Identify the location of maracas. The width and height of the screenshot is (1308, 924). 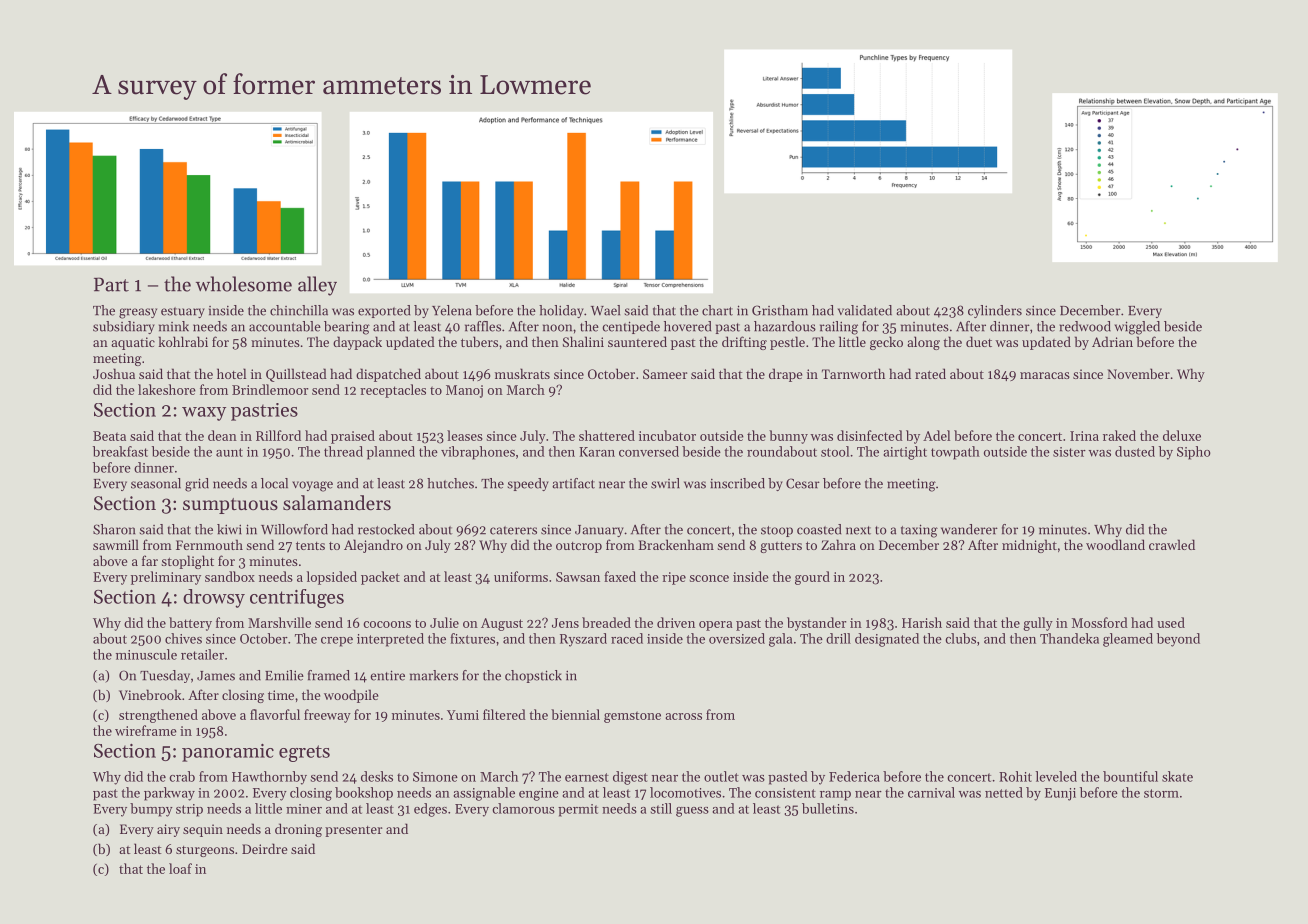
(1045, 375).
